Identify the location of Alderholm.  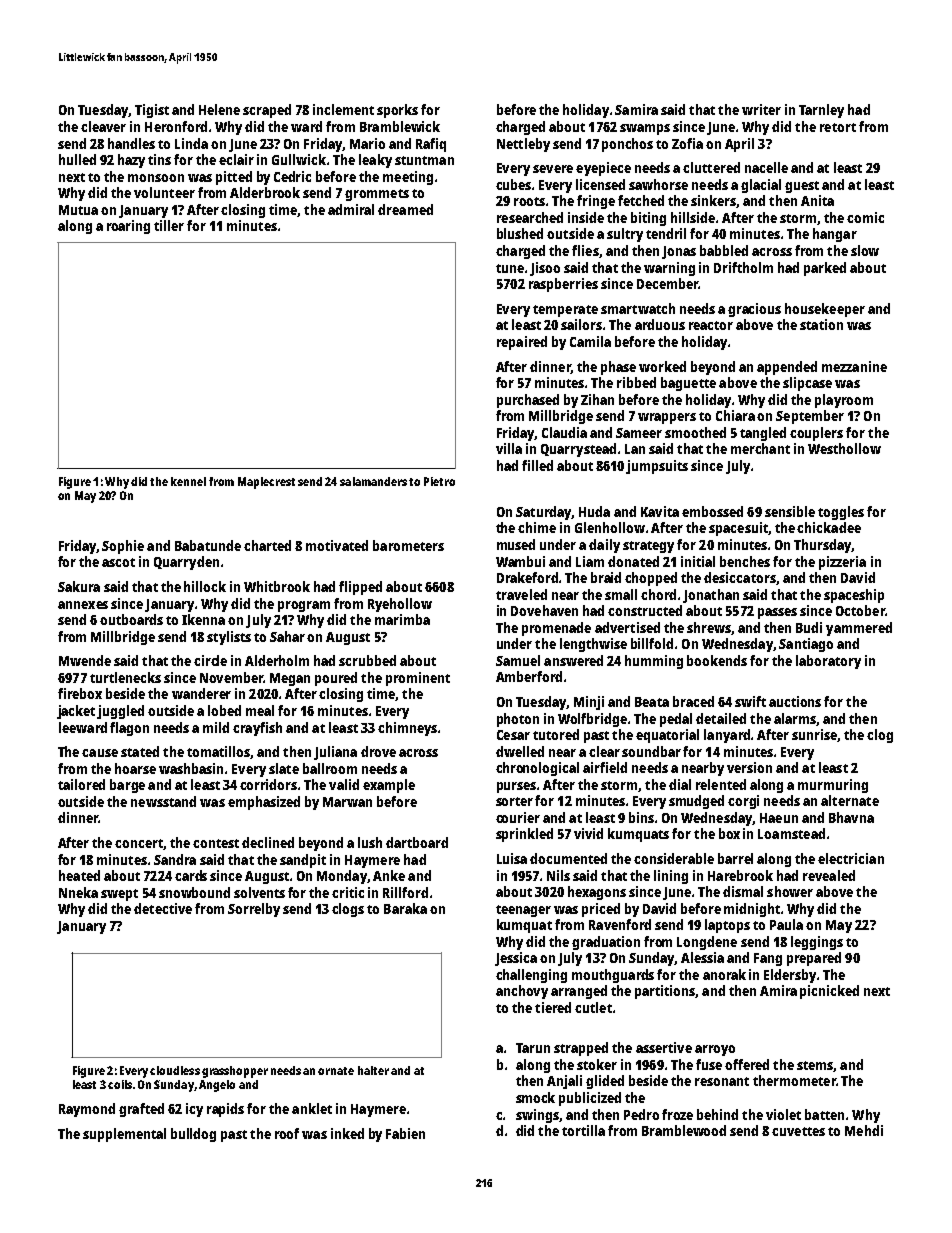
(277, 660).
